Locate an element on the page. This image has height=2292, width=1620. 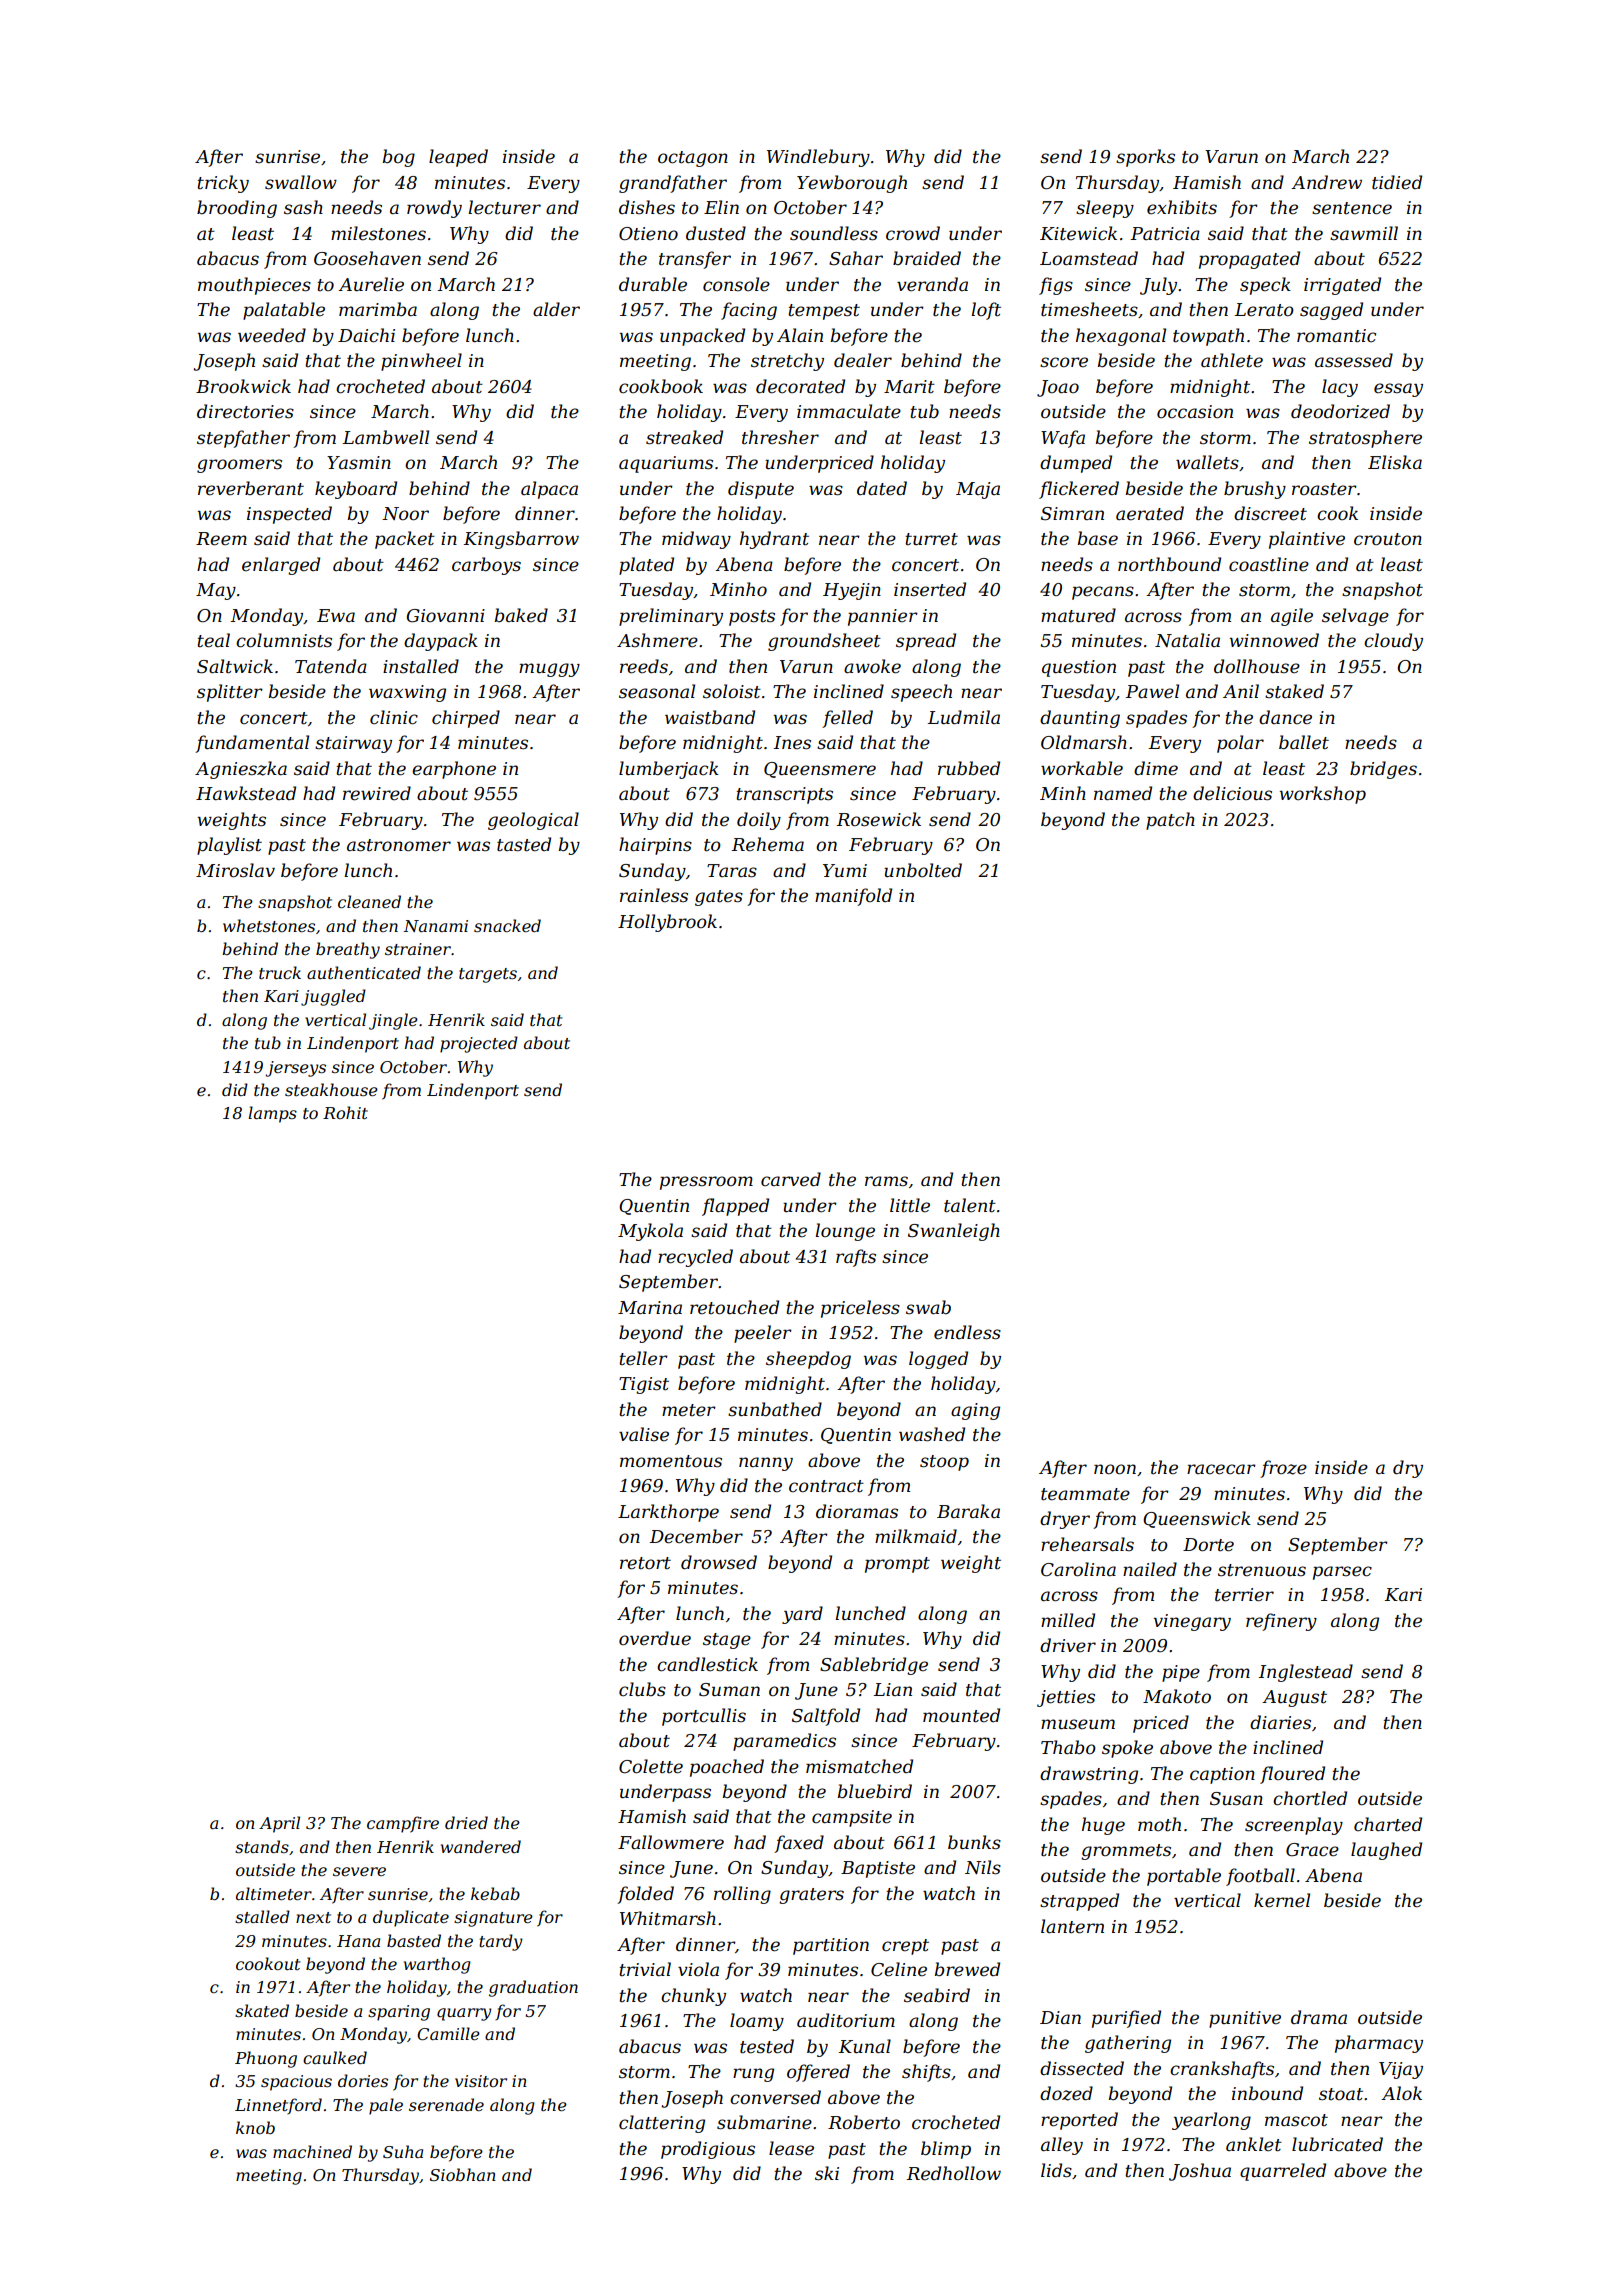
thresher is located at coordinates (780, 437).
